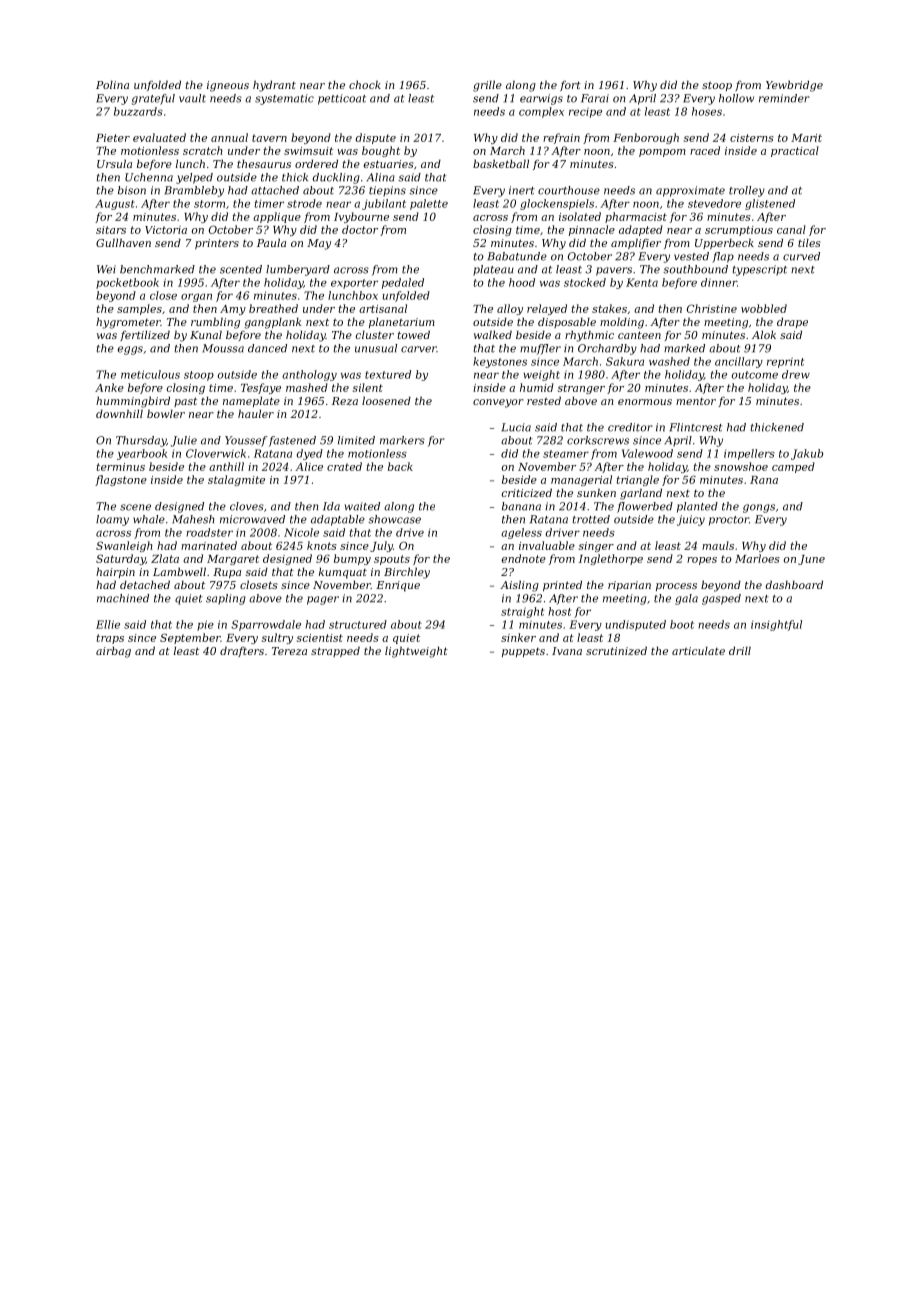 The image size is (924, 1308). Describe the element at coordinates (228, 86) in the screenshot. I see `igneous` at that location.
